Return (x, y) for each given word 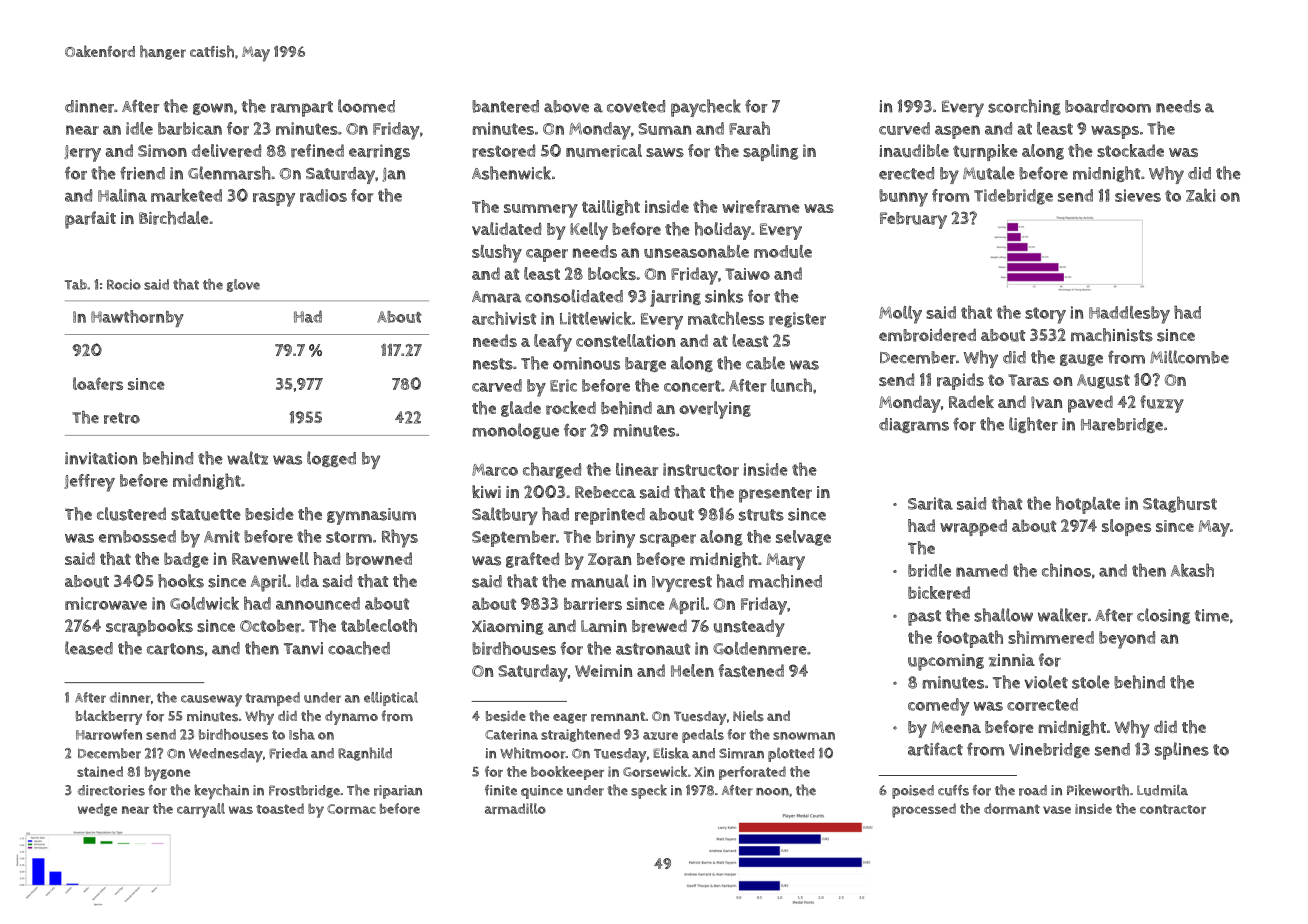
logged (331, 459)
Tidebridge (1013, 197)
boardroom (1108, 106)
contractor (1173, 809)
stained (100, 771)
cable (765, 363)
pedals (703, 736)
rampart (302, 109)
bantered (505, 106)
